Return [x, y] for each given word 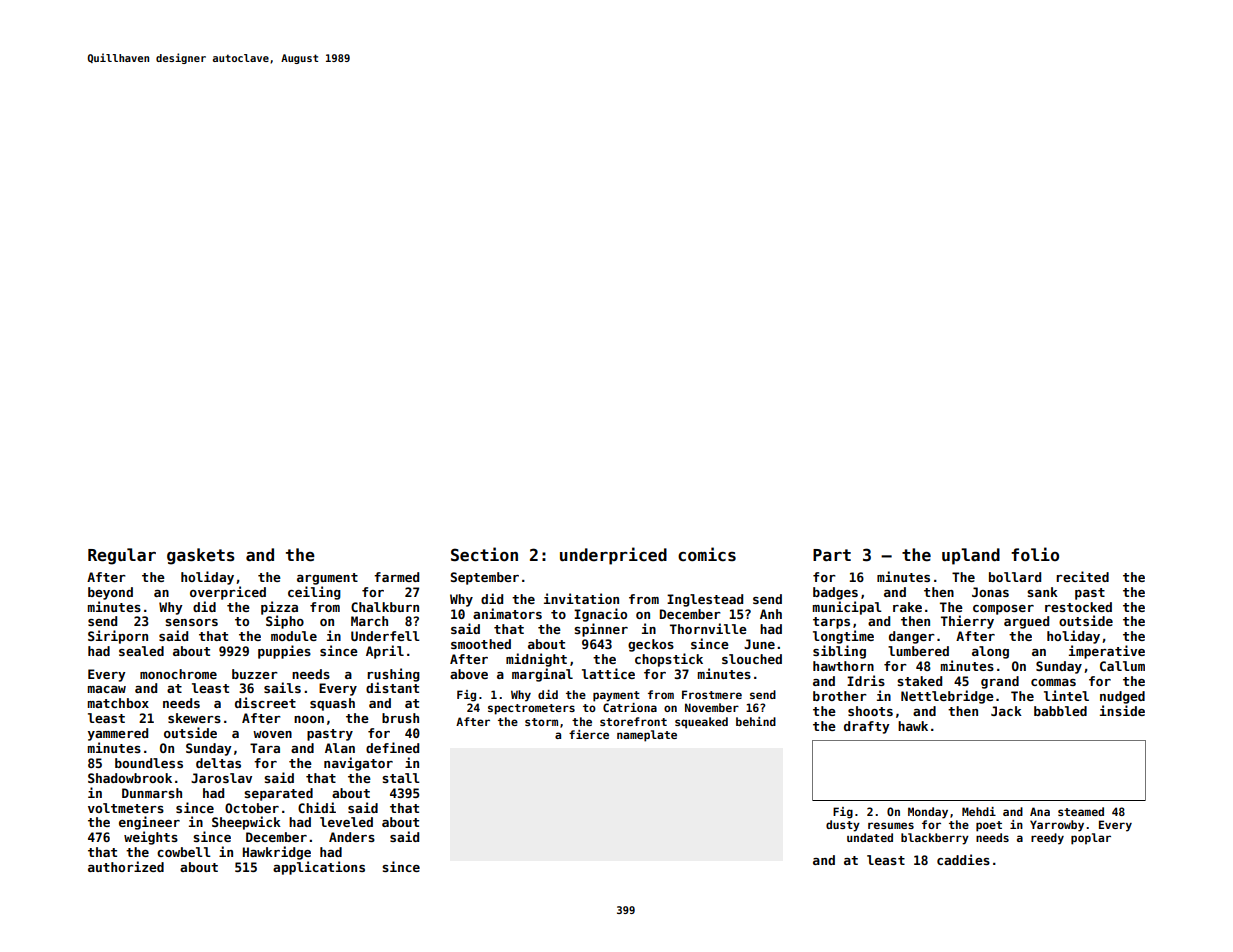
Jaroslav [221, 778]
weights [151, 838]
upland [971, 556]
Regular [122, 556]
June [759, 644]
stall [401, 778]
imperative [1107, 652]
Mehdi [979, 811]
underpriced [613, 556]
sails [282, 687]
